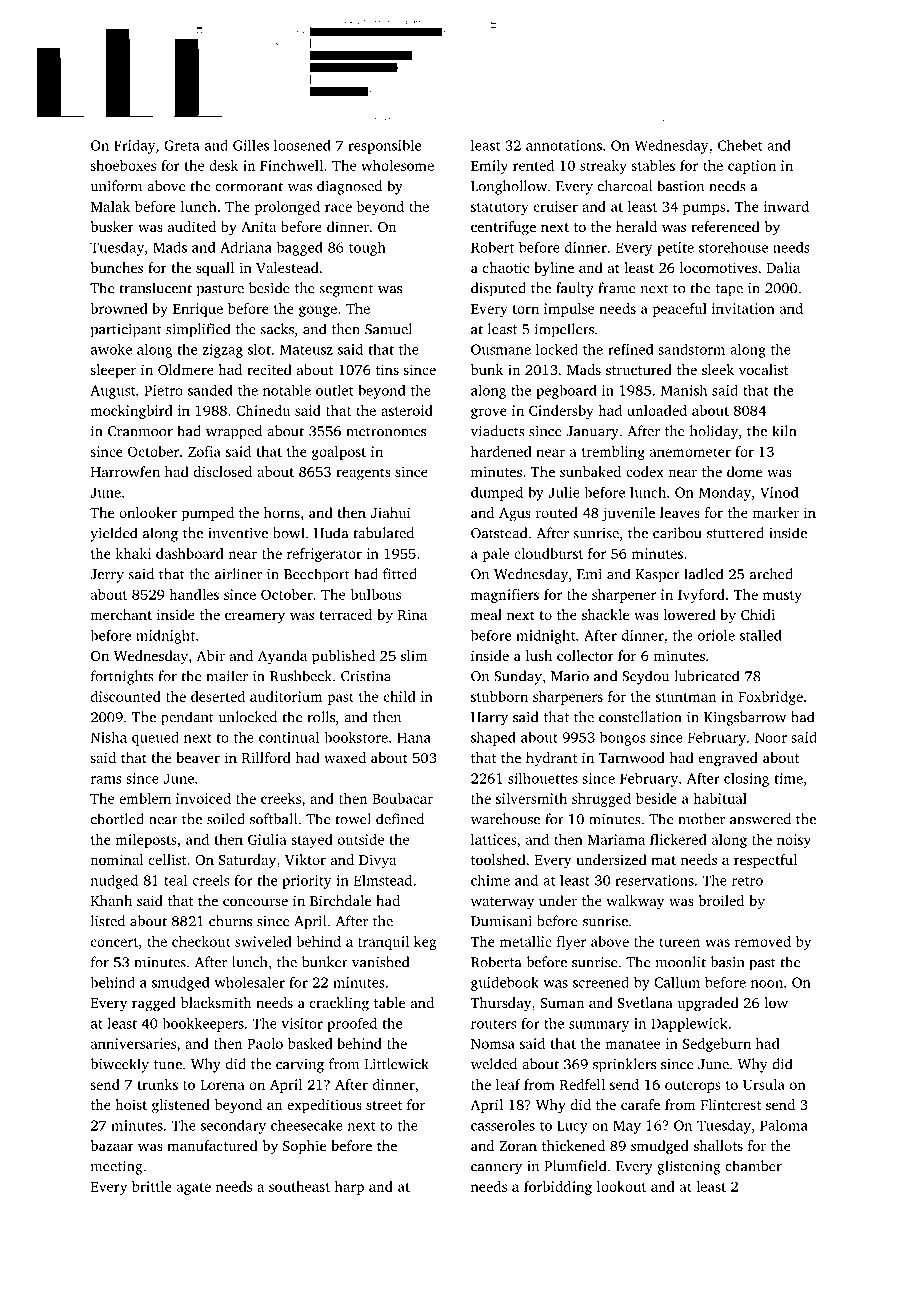 This page has width=908, height=1316. Describe the element at coordinates (740, 145) in the page. I see `Chebet` at that location.
